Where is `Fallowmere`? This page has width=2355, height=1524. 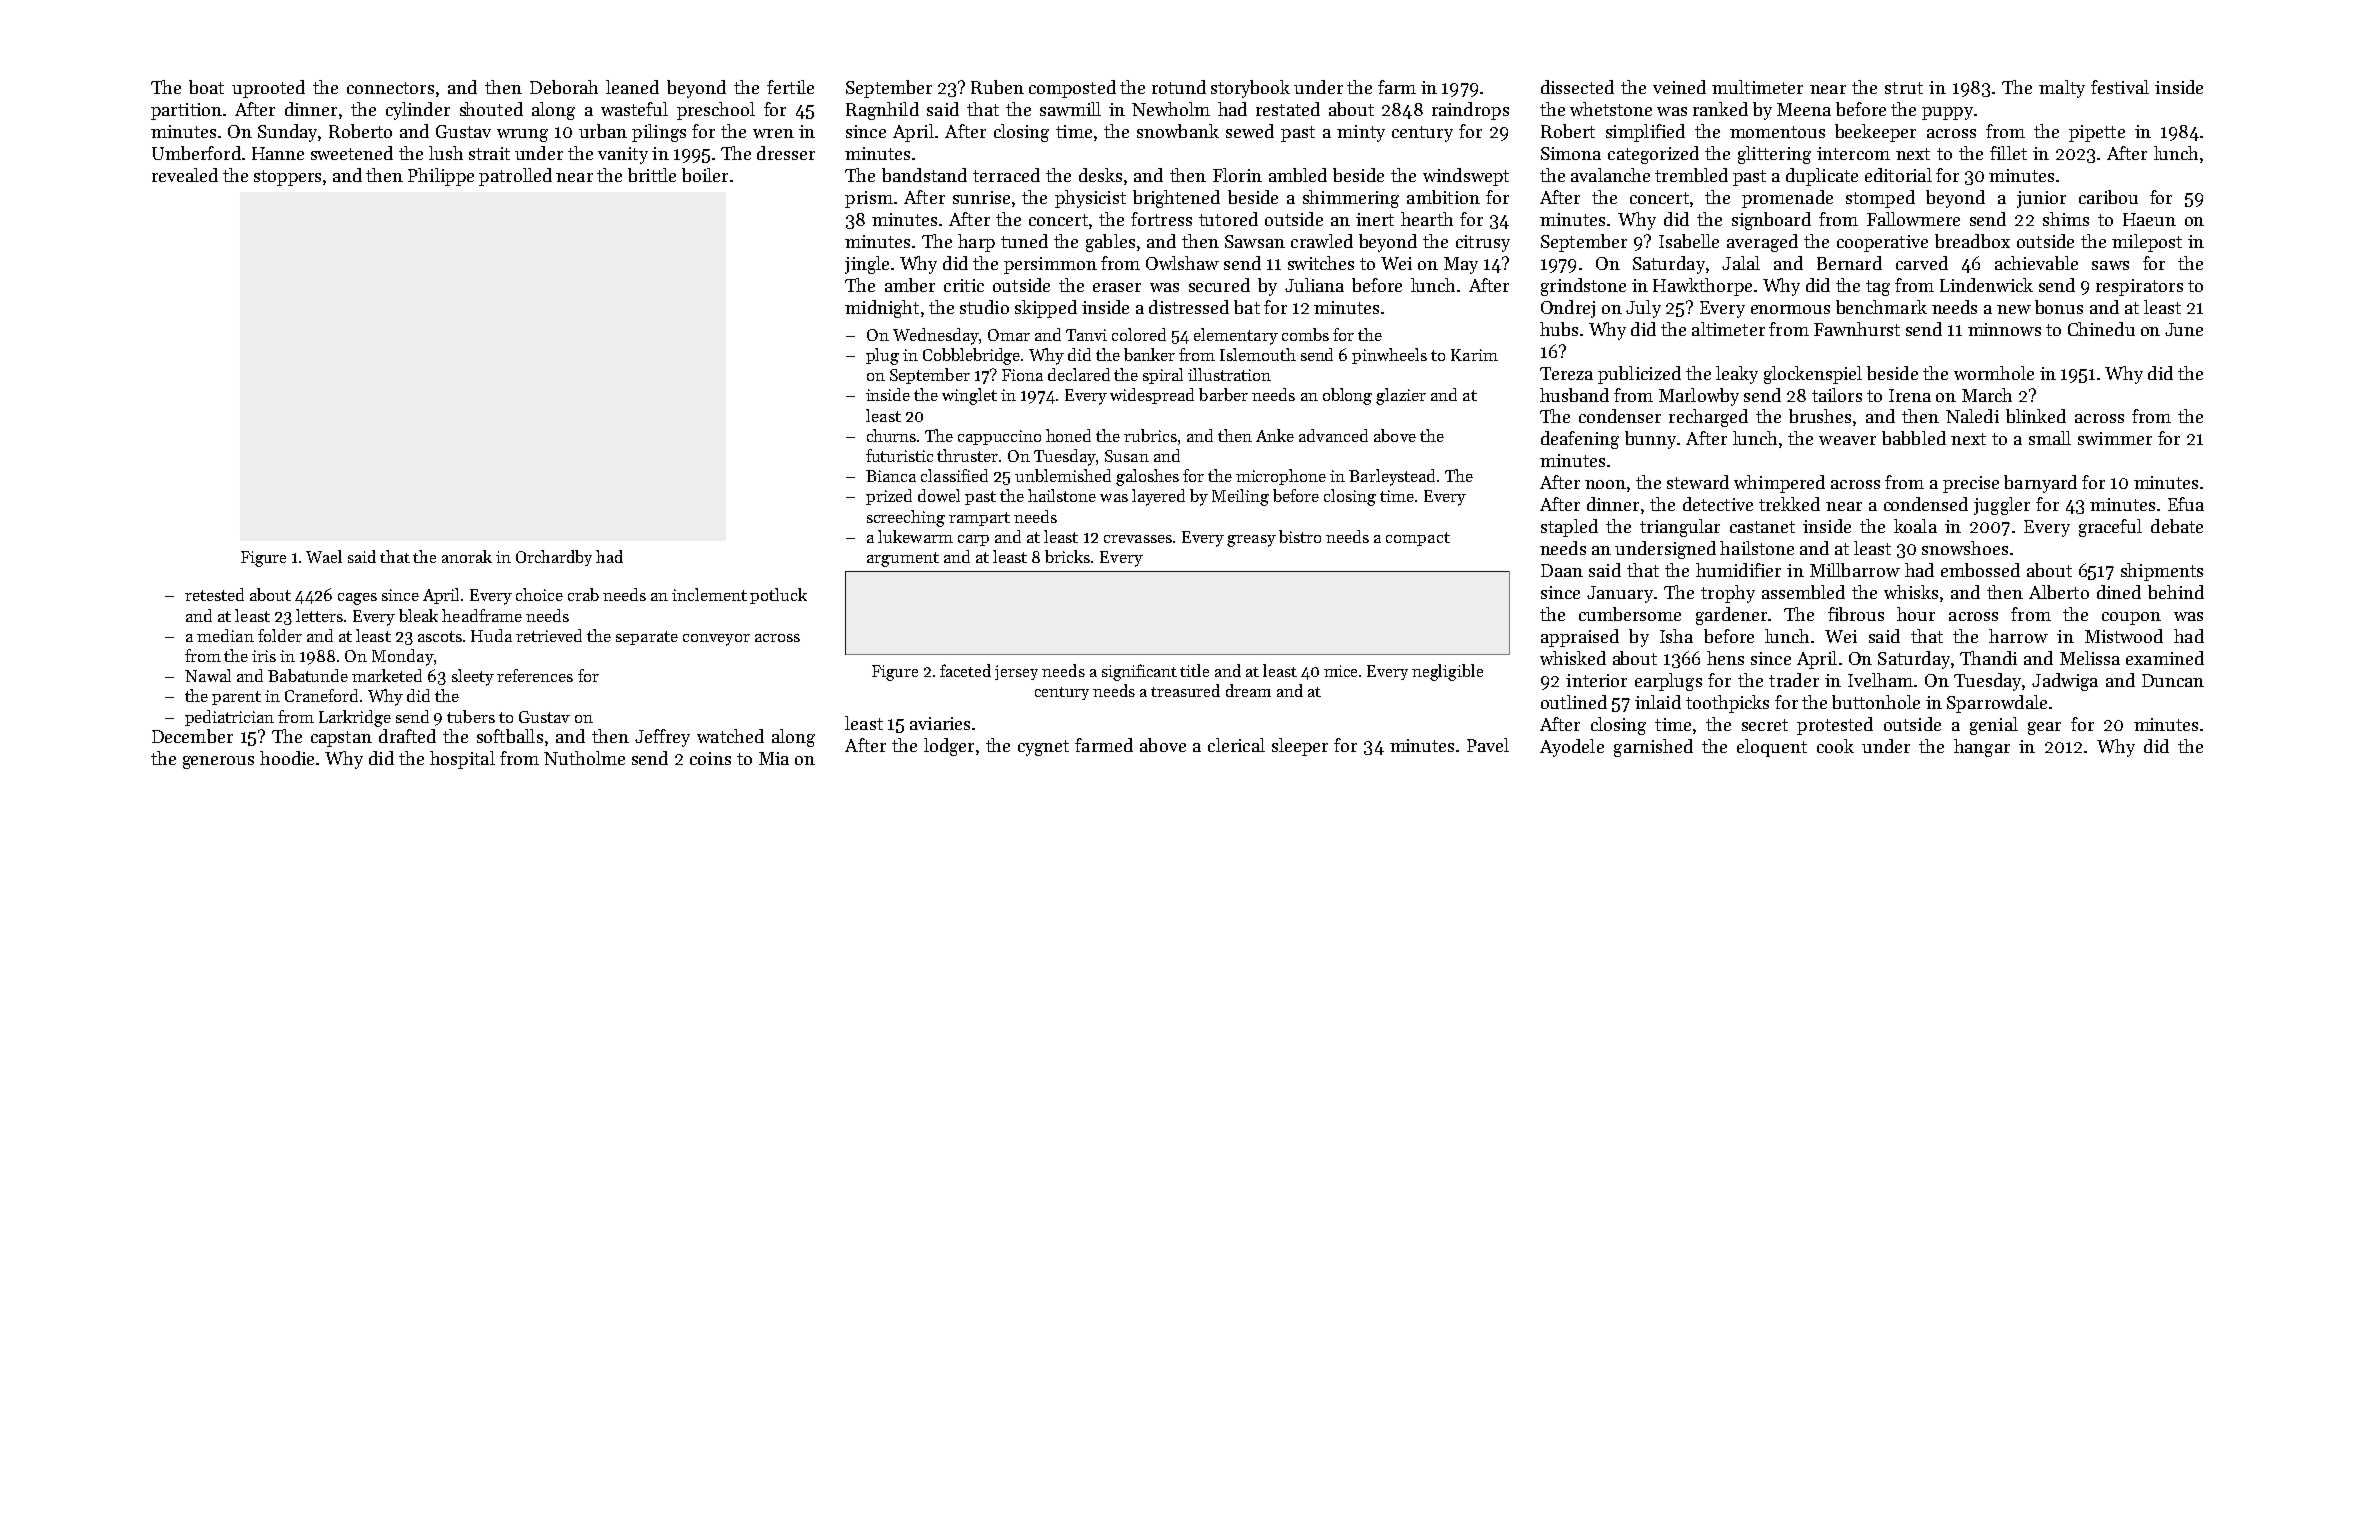
Fallowmere is located at coordinates (1913, 219).
